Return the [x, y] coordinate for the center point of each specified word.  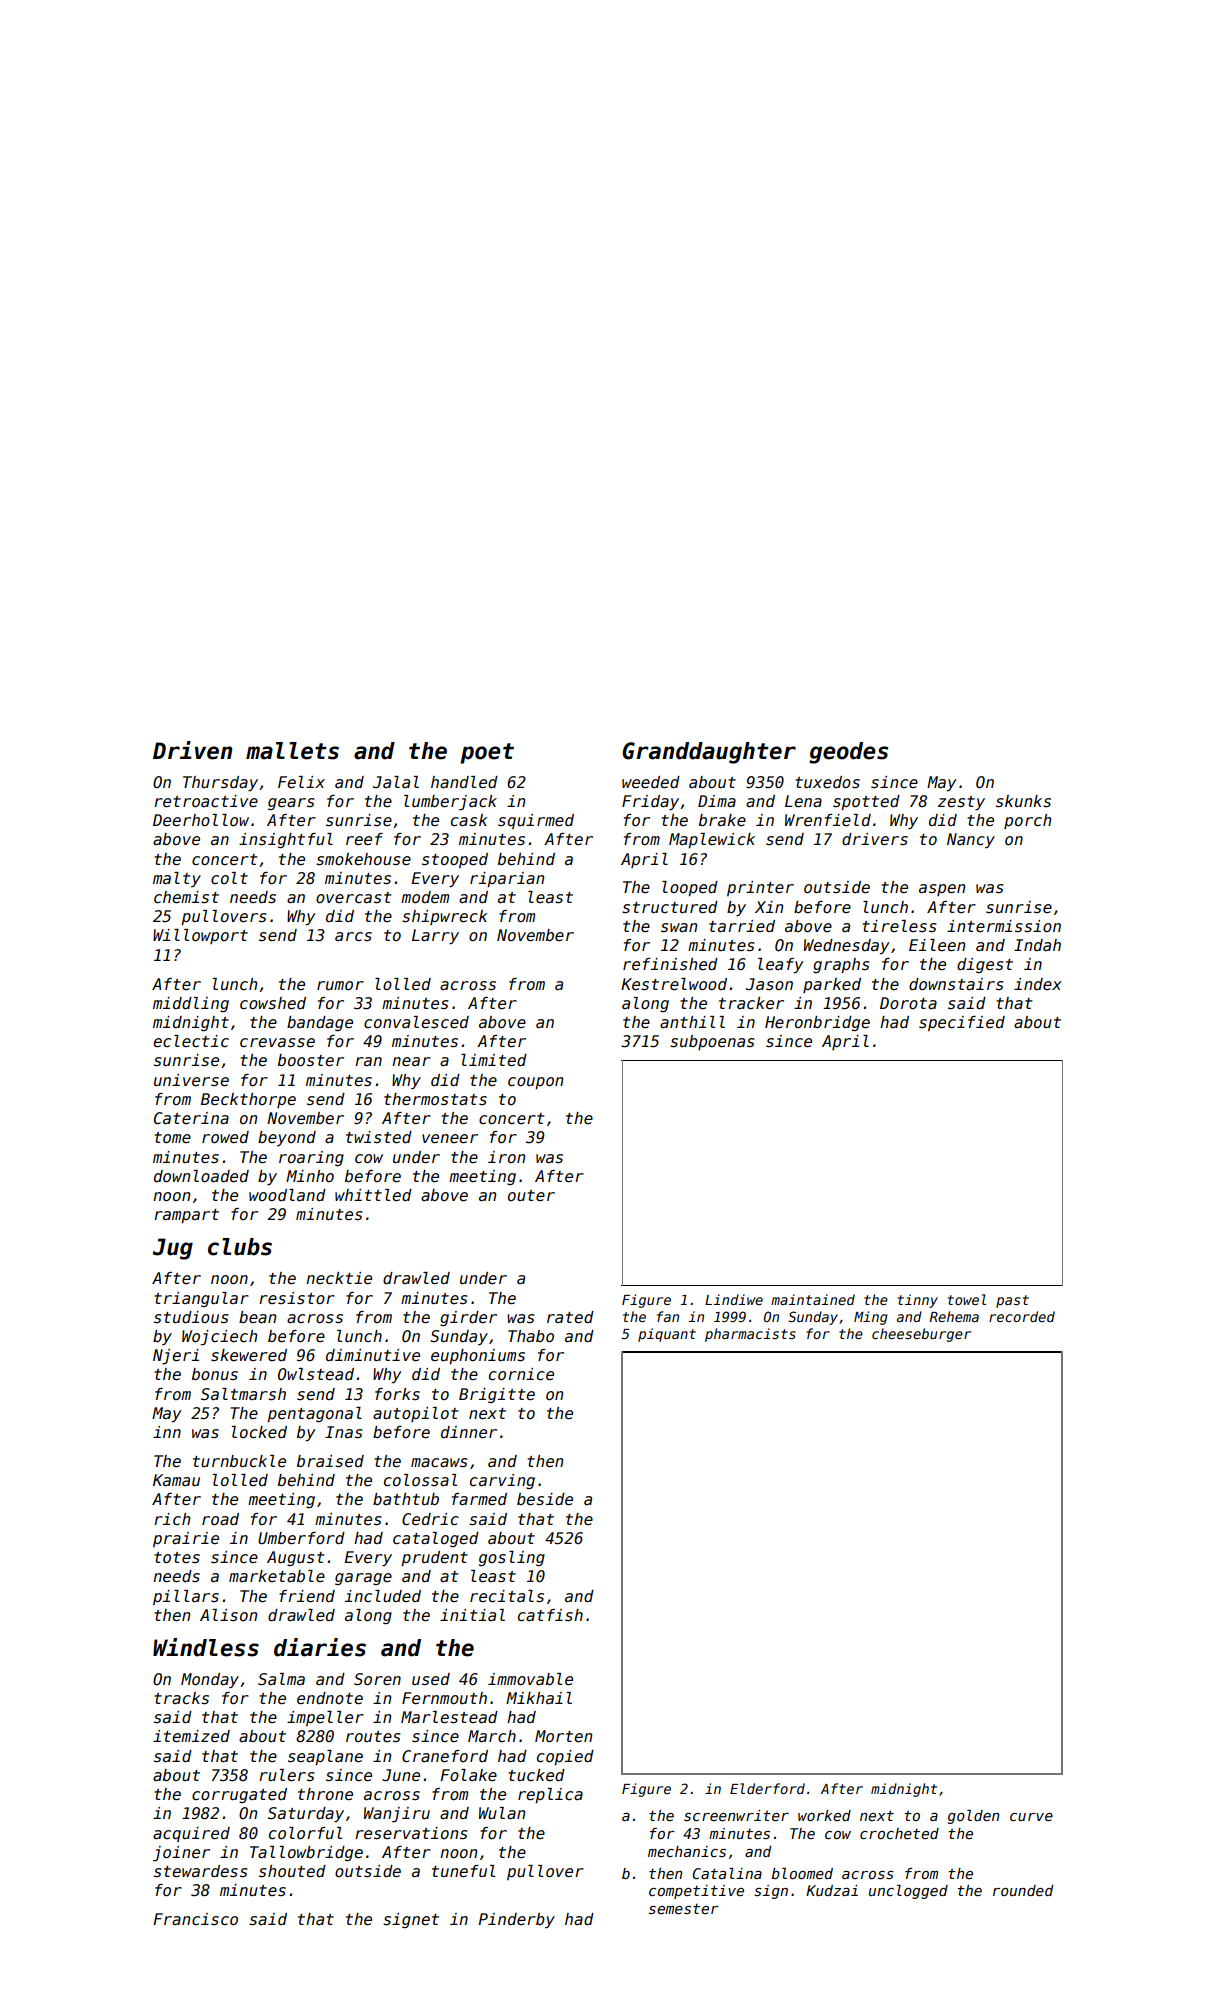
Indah [1037, 945]
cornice [521, 1374]
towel [967, 1299]
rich [172, 1519]
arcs [353, 936]
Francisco [195, 1919]
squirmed [536, 821]
